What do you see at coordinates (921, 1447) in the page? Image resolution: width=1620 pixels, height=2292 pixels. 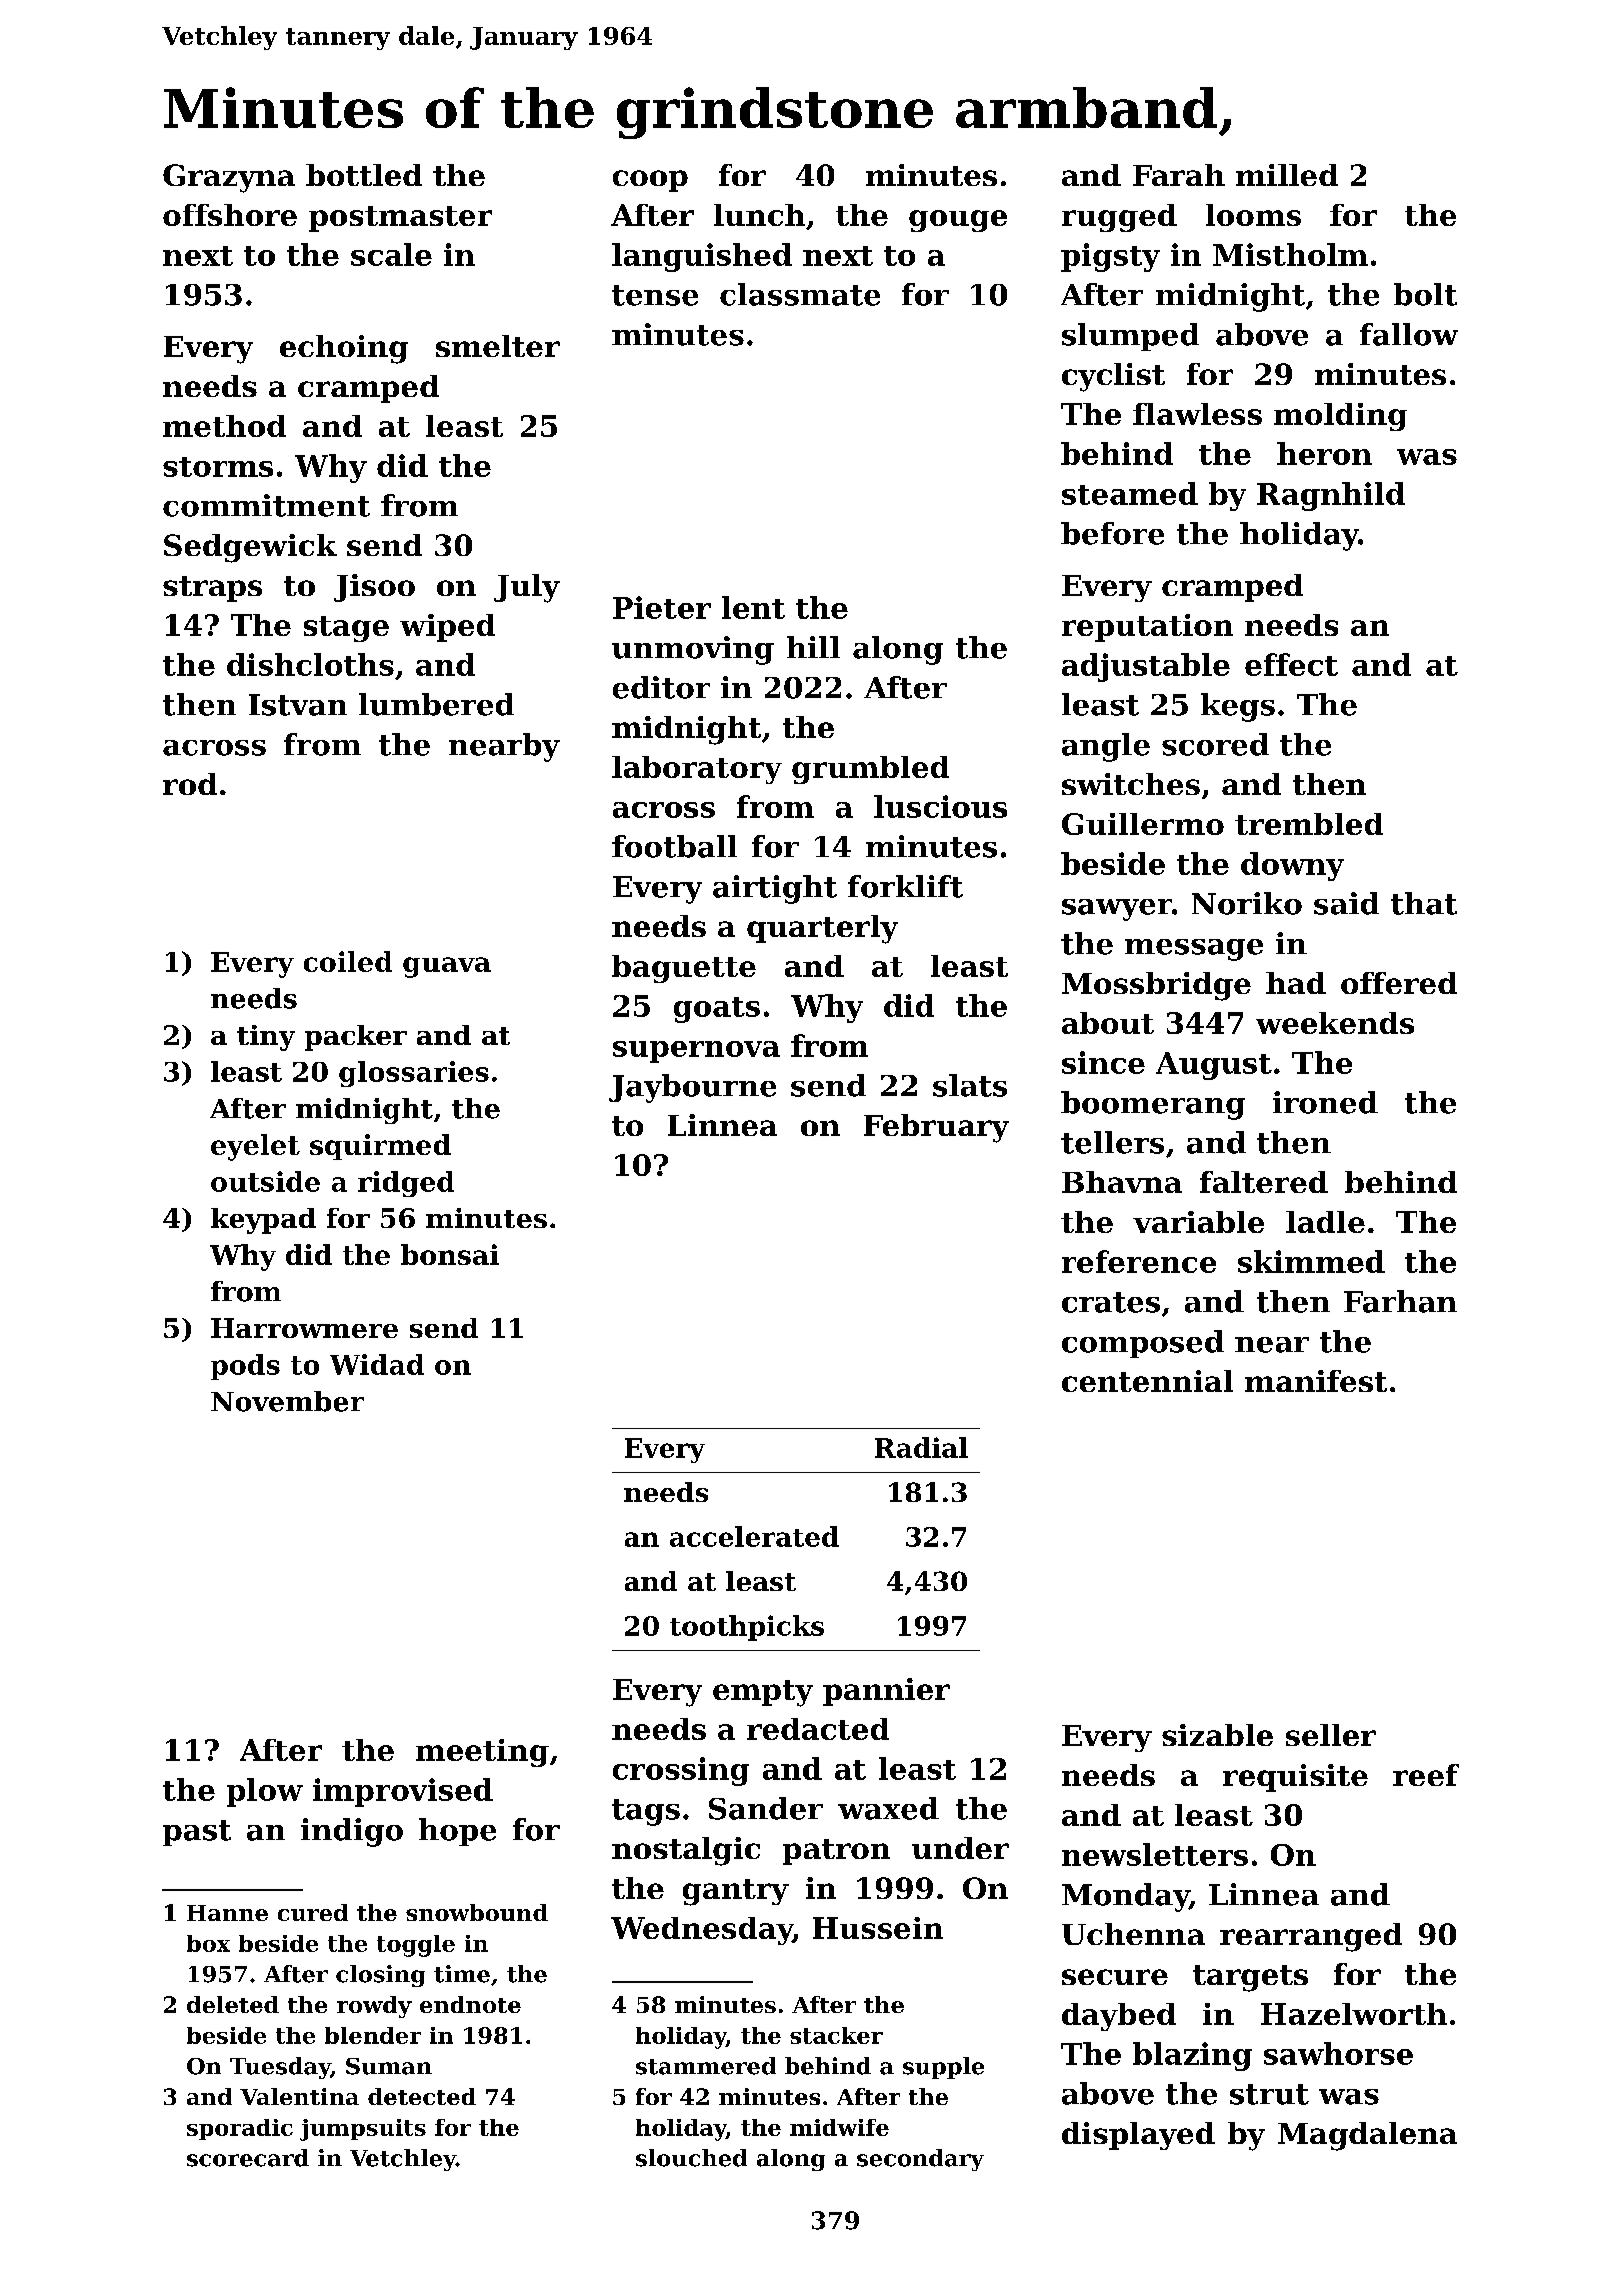 I see `Radial` at bounding box center [921, 1447].
